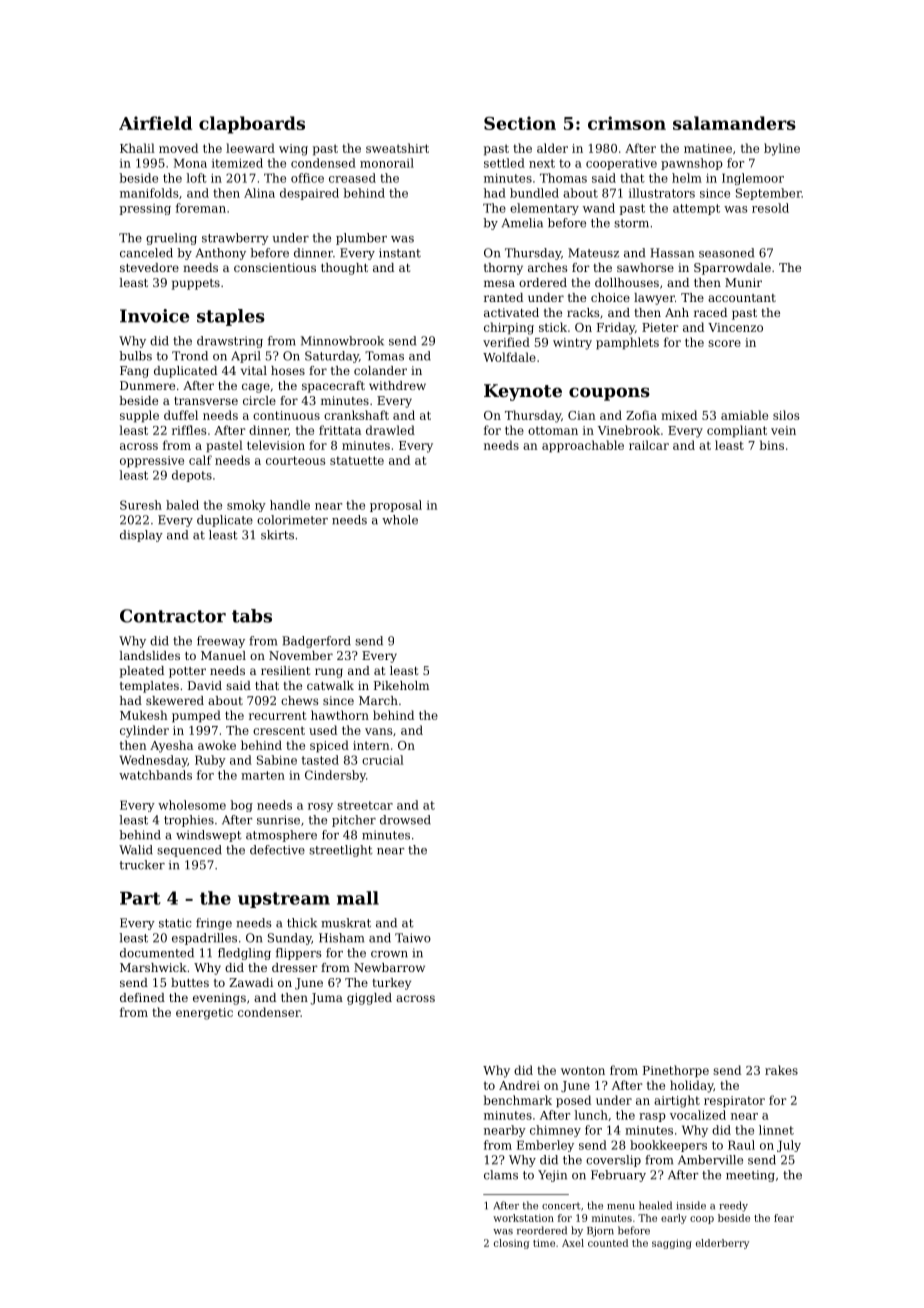 The image size is (924, 1308). Describe the element at coordinates (384, 356) in the screenshot. I see `Tomas` at that location.
